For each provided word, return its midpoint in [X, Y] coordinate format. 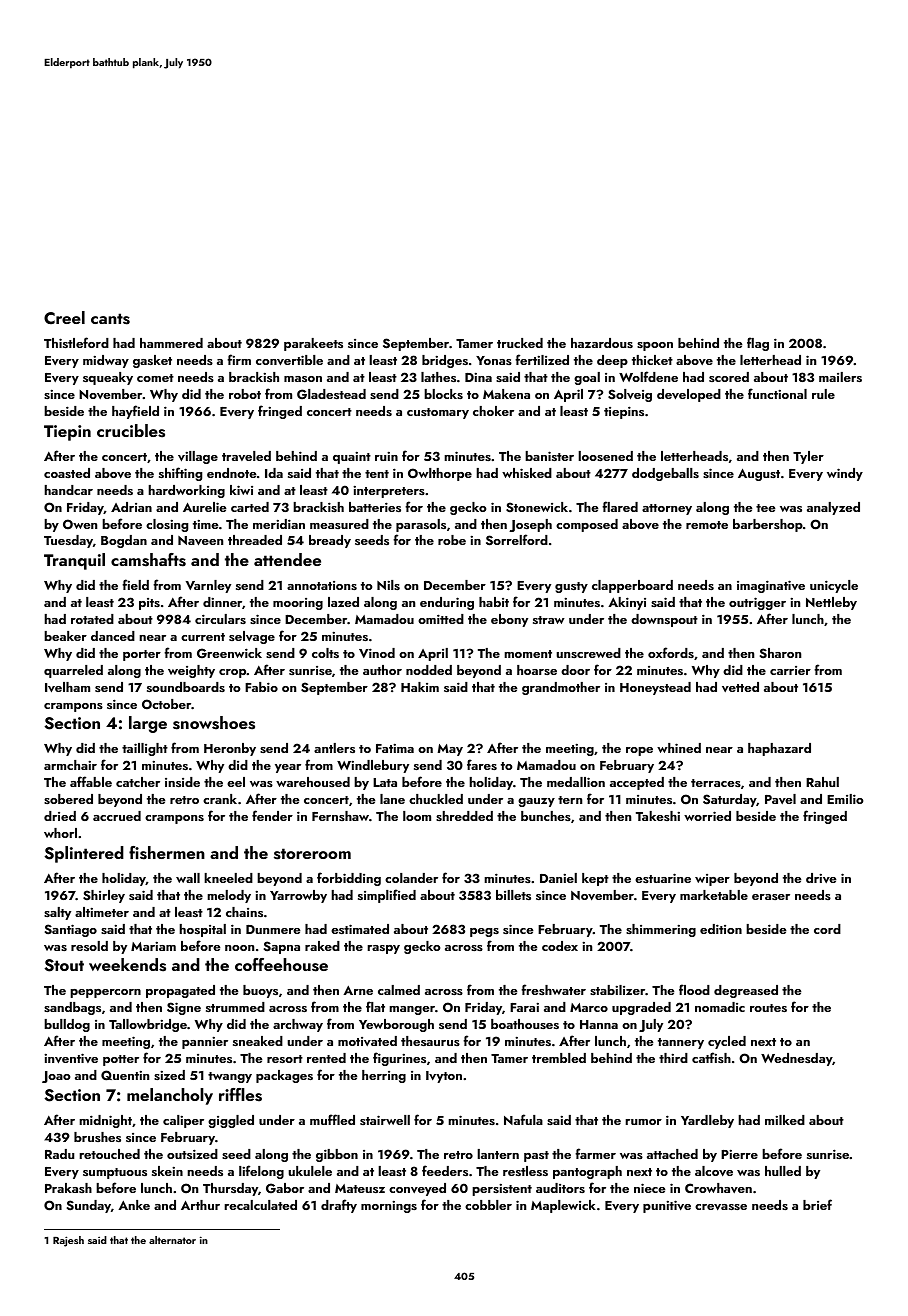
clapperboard [632, 586]
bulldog [67, 1025]
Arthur [200, 1205]
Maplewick [563, 1206]
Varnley [208, 586]
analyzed [833, 508]
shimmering [661, 930]
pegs [484, 932]
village [198, 457]
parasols [421, 525]
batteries [375, 507]
